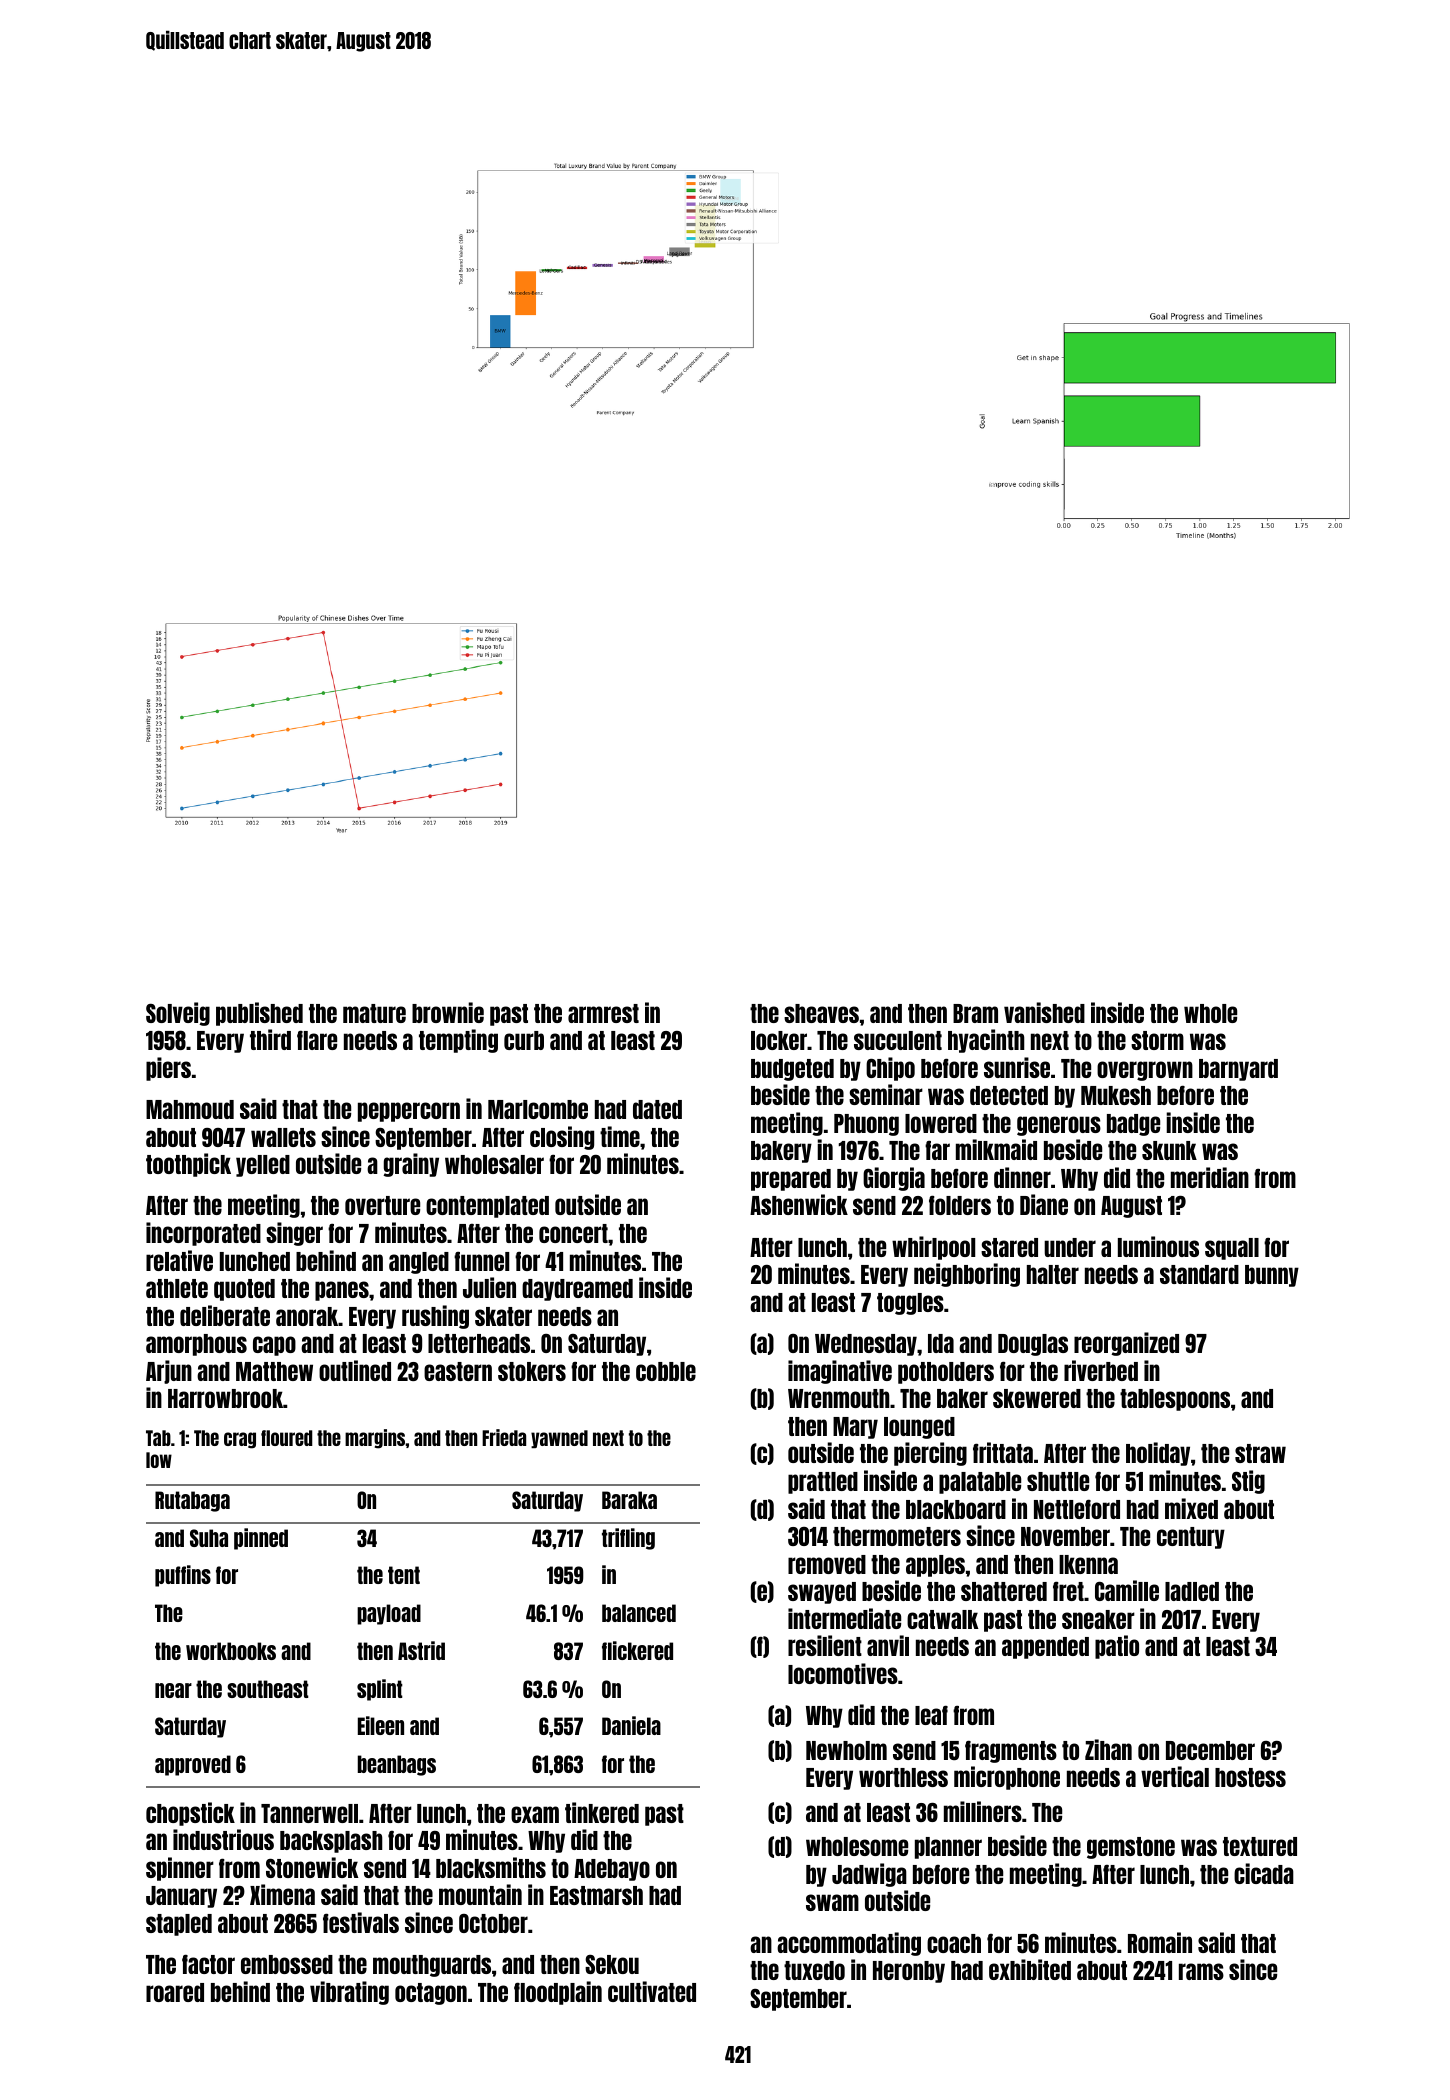  What do you see at coordinates (192, 1501) in the screenshot?
I see `Rutabaga` at bounding box center [192, 1501].
